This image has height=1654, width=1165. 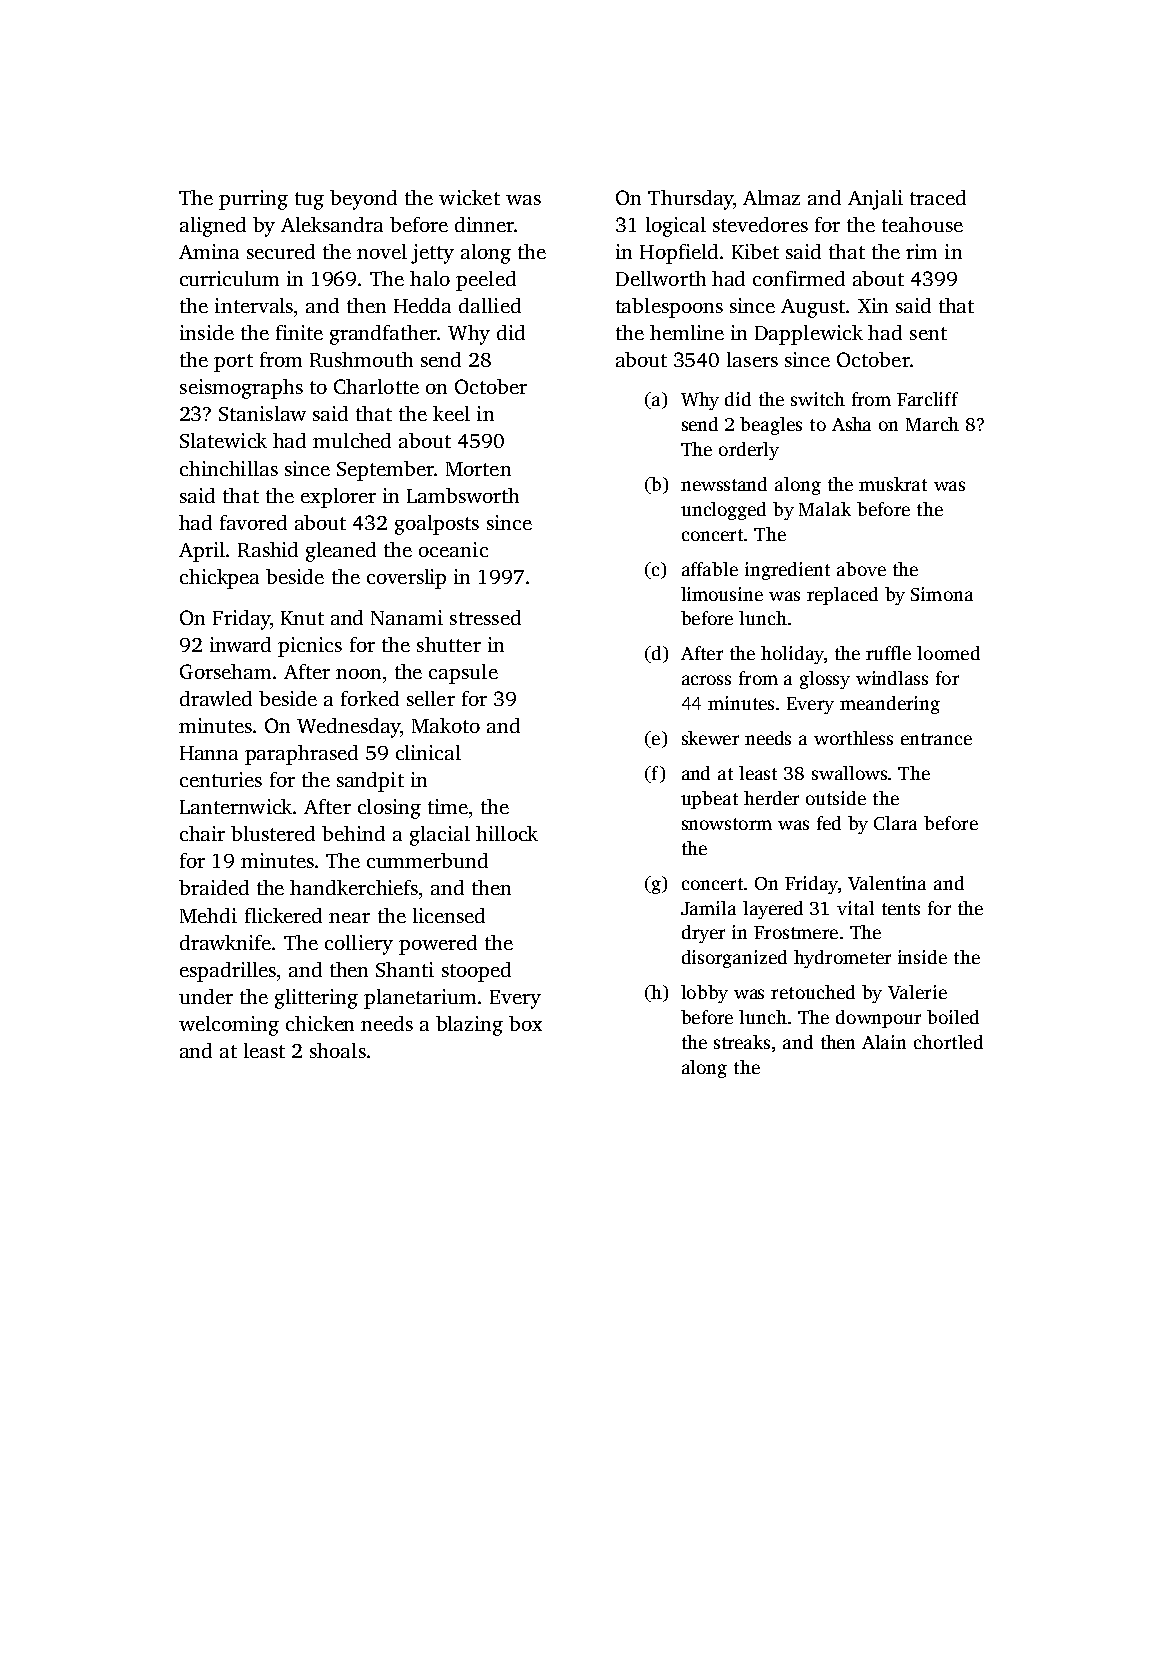 What do you see at coordinates (225, 671) in the image?
I see `Gorseham` at bounding box center [225, 671].
